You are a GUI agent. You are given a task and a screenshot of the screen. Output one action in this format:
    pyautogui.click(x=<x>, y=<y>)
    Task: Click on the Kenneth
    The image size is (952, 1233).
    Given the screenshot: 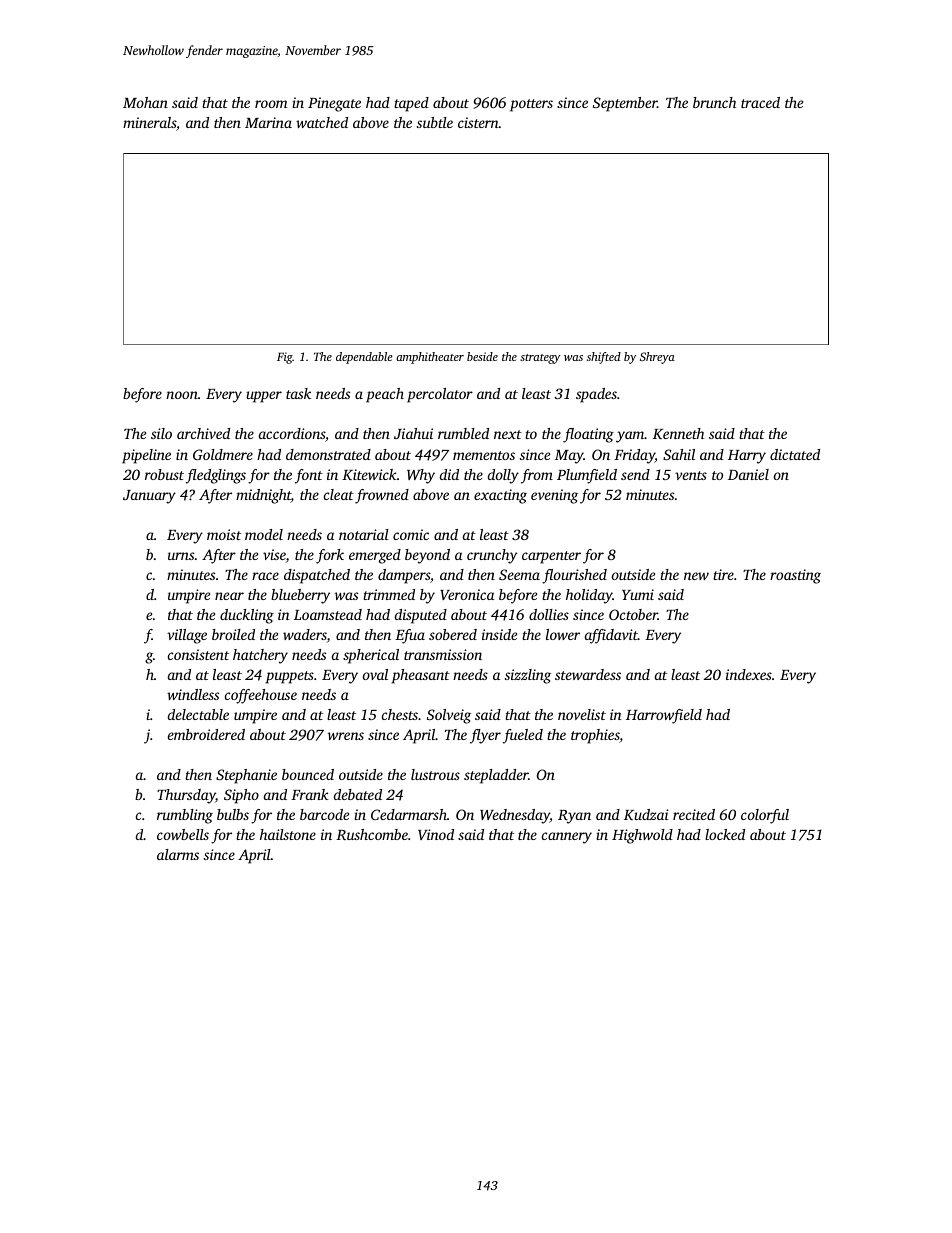 What is the action you would take?
    pyautogui.click(x=678, y=433)
